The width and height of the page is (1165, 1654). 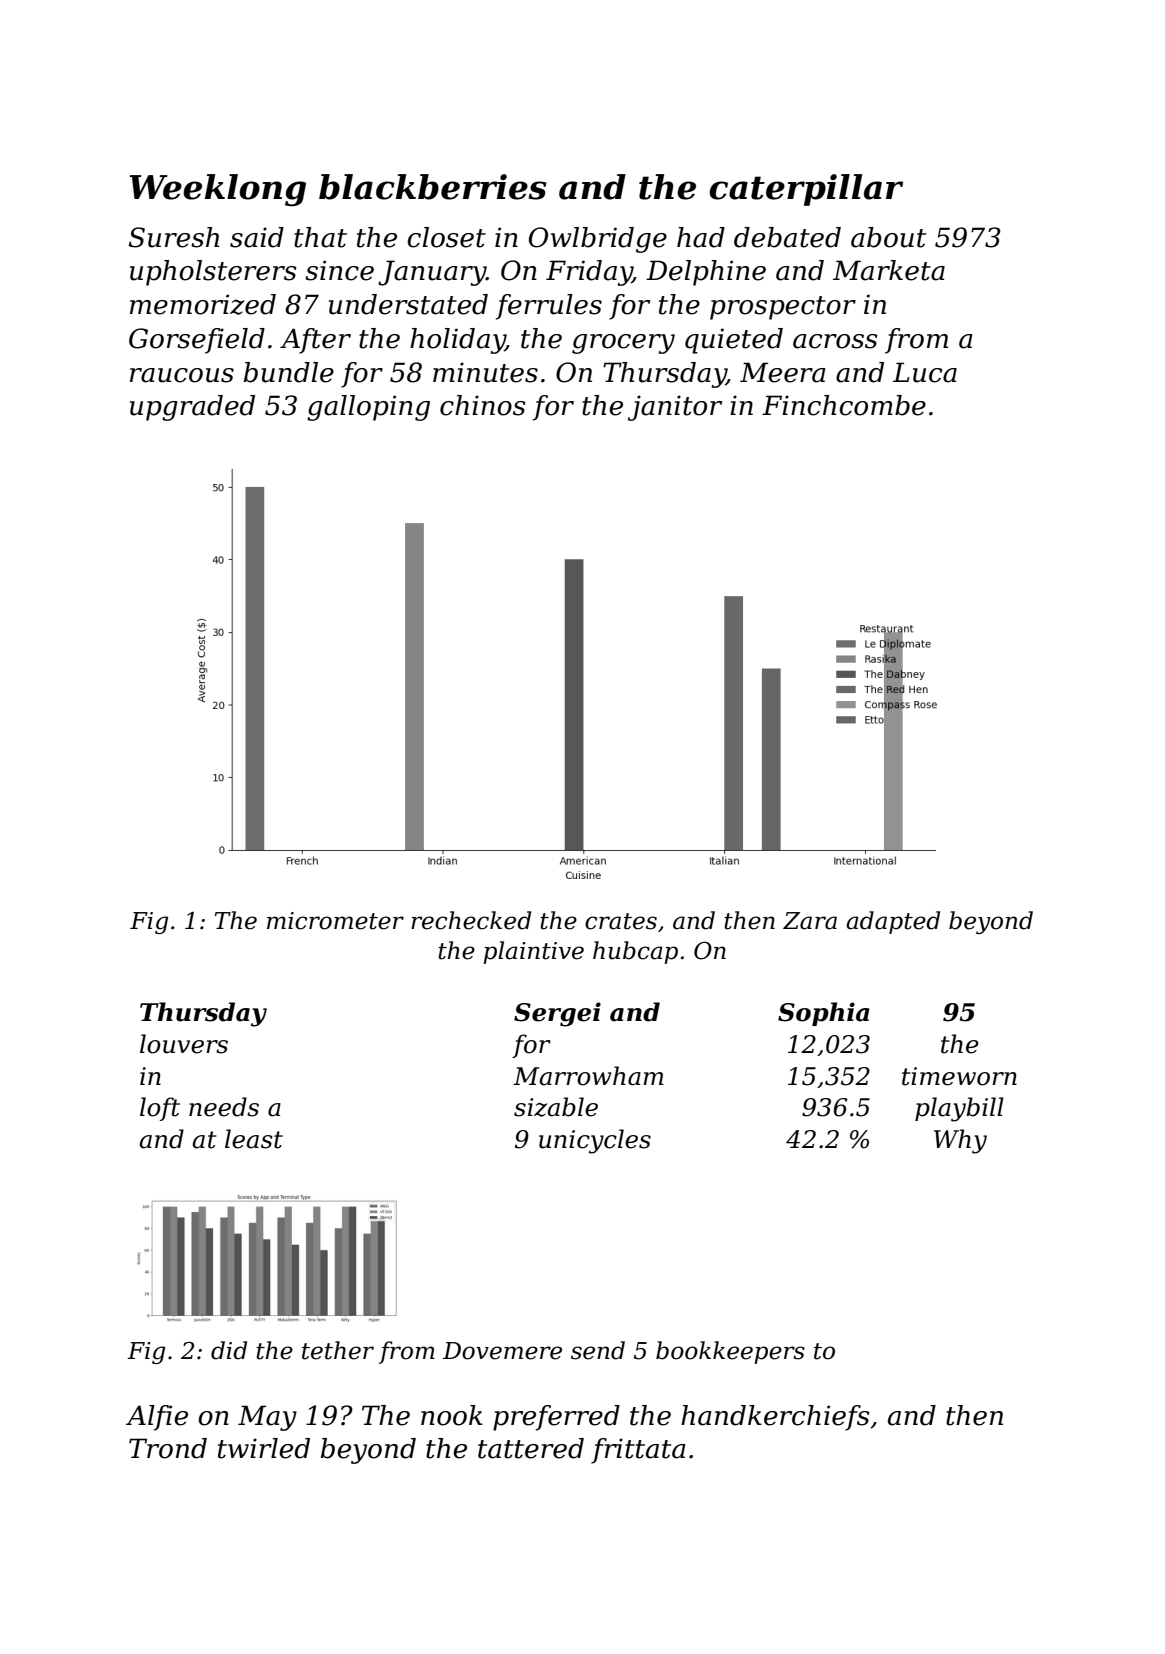 What do you see at coordinates (335, 921) in the page?
I see `micrometer` at bounding box center [335, 921].
